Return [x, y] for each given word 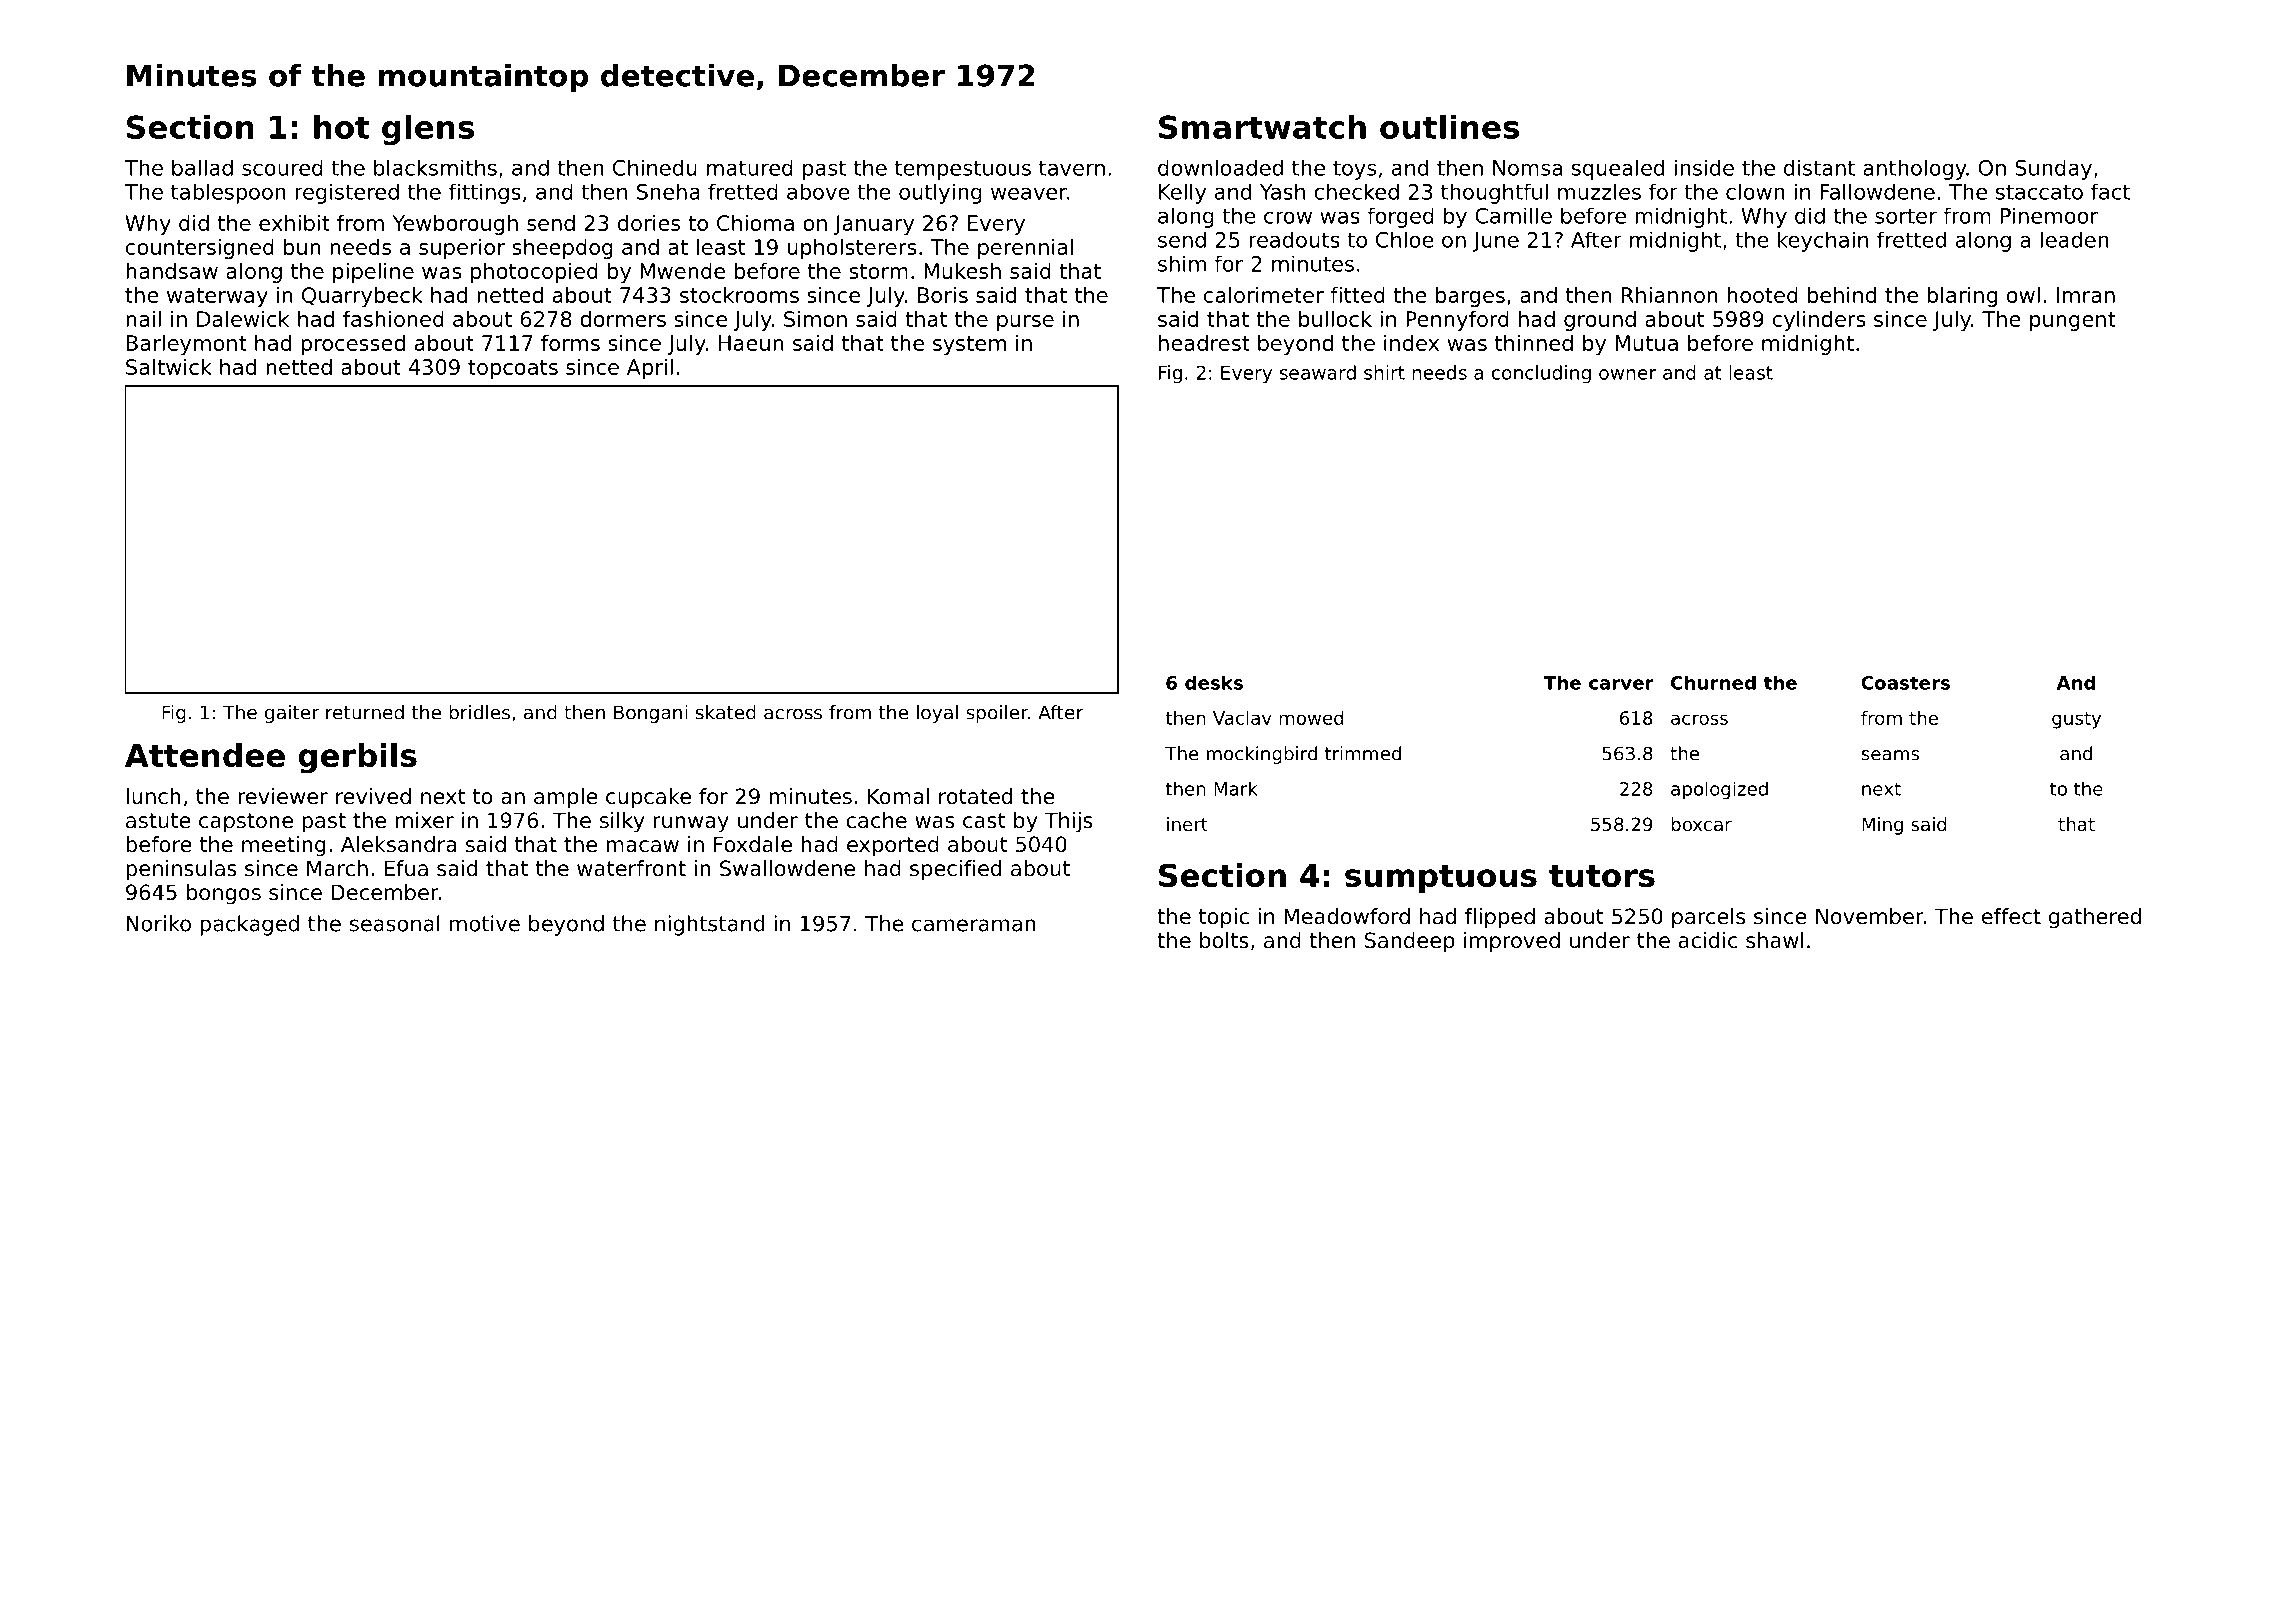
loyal [937, 714]
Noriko [159, 923]
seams [1890, 755]
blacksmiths [435, 167]
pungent [2073, 321]
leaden [2074, 239]
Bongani [650, 714]
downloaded [1220, 167]
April [650, 369]
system [969, 345]
